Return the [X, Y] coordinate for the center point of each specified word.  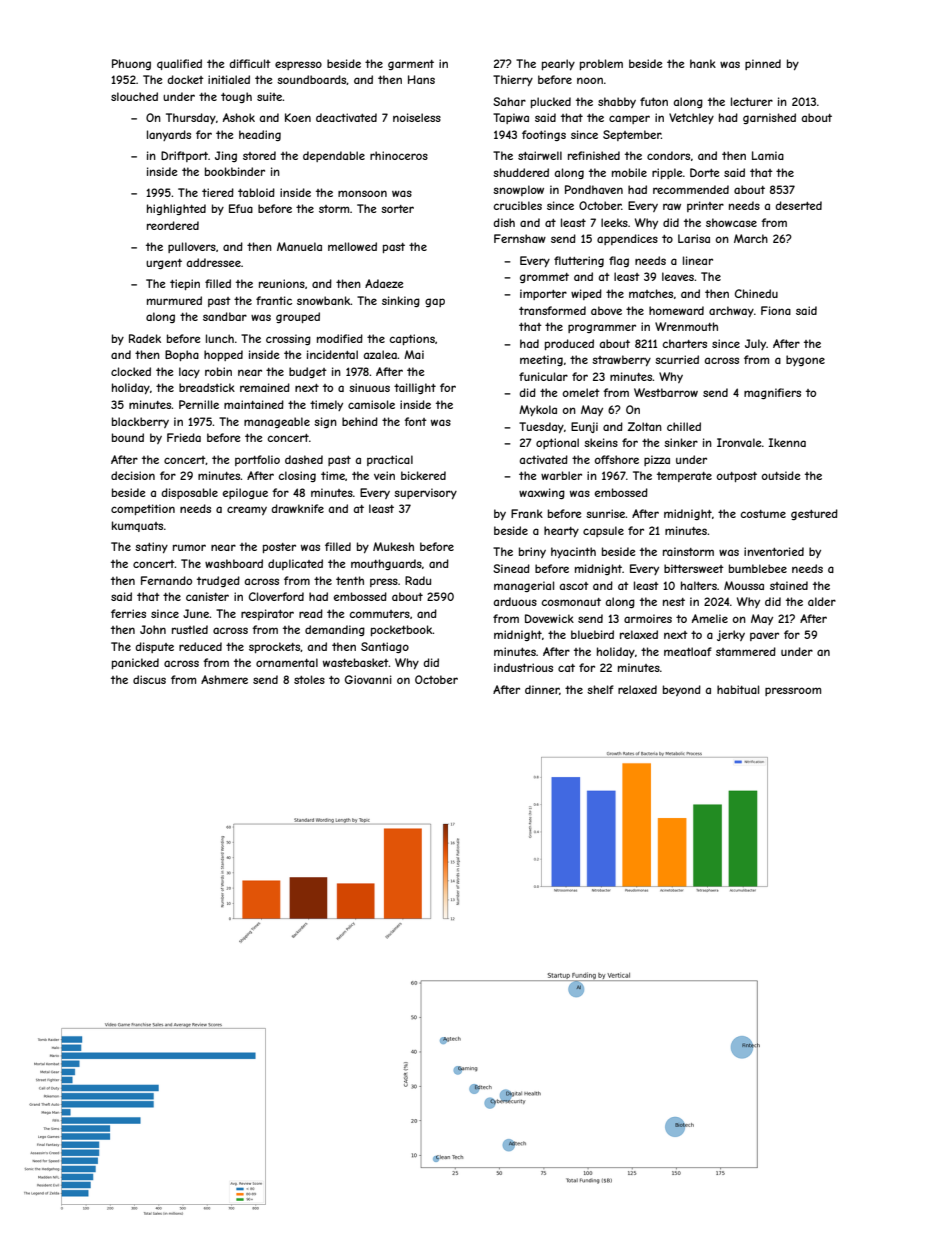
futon [654, 101]
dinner [542, 690]
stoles [309, 679]
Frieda [184, 437]
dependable [334, 156]
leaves [678, 276]
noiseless [417, 117]
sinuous [369, 387]
